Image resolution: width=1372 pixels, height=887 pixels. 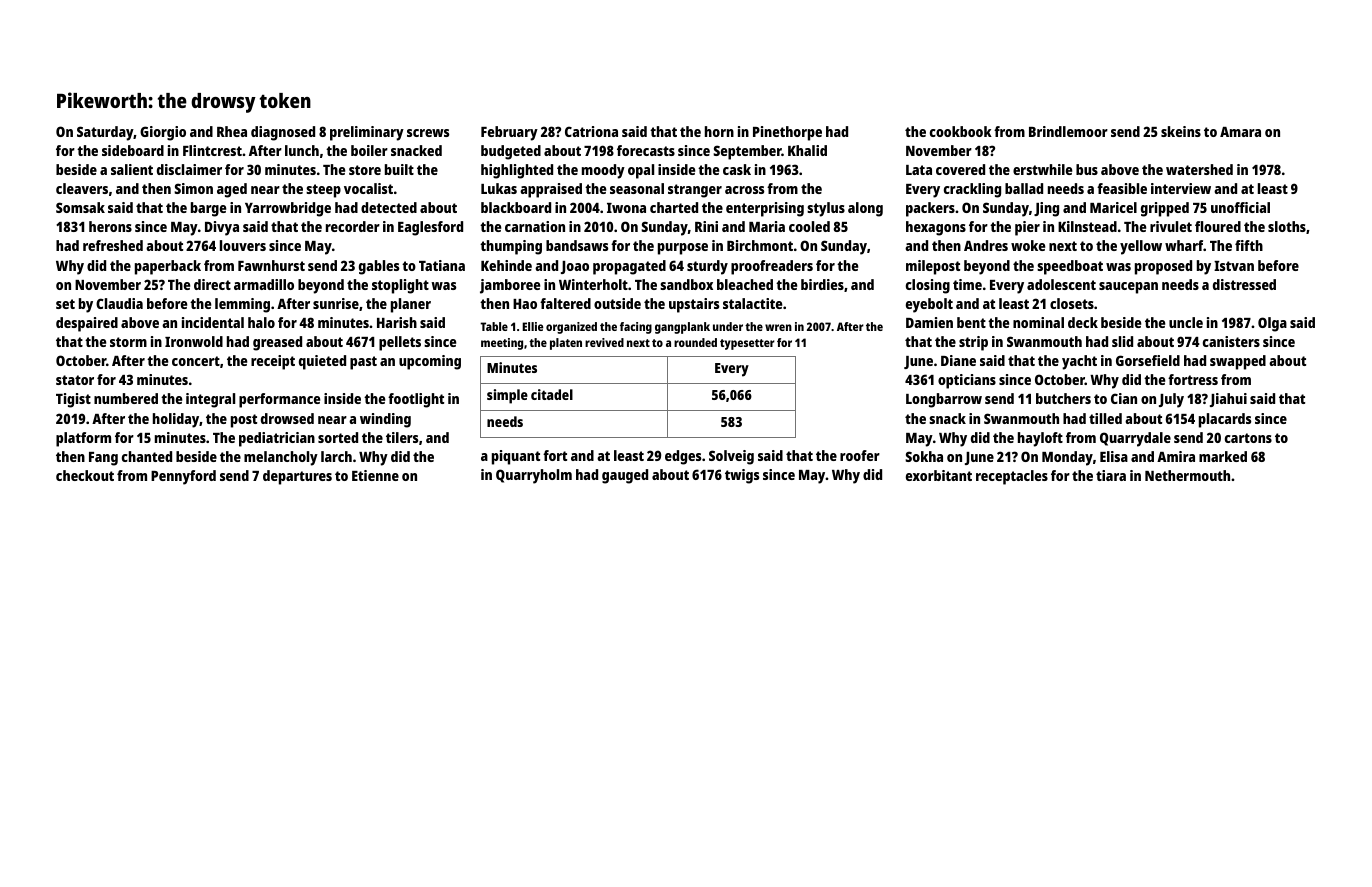 I want to click on woke, so click(x=1028, y=245).
